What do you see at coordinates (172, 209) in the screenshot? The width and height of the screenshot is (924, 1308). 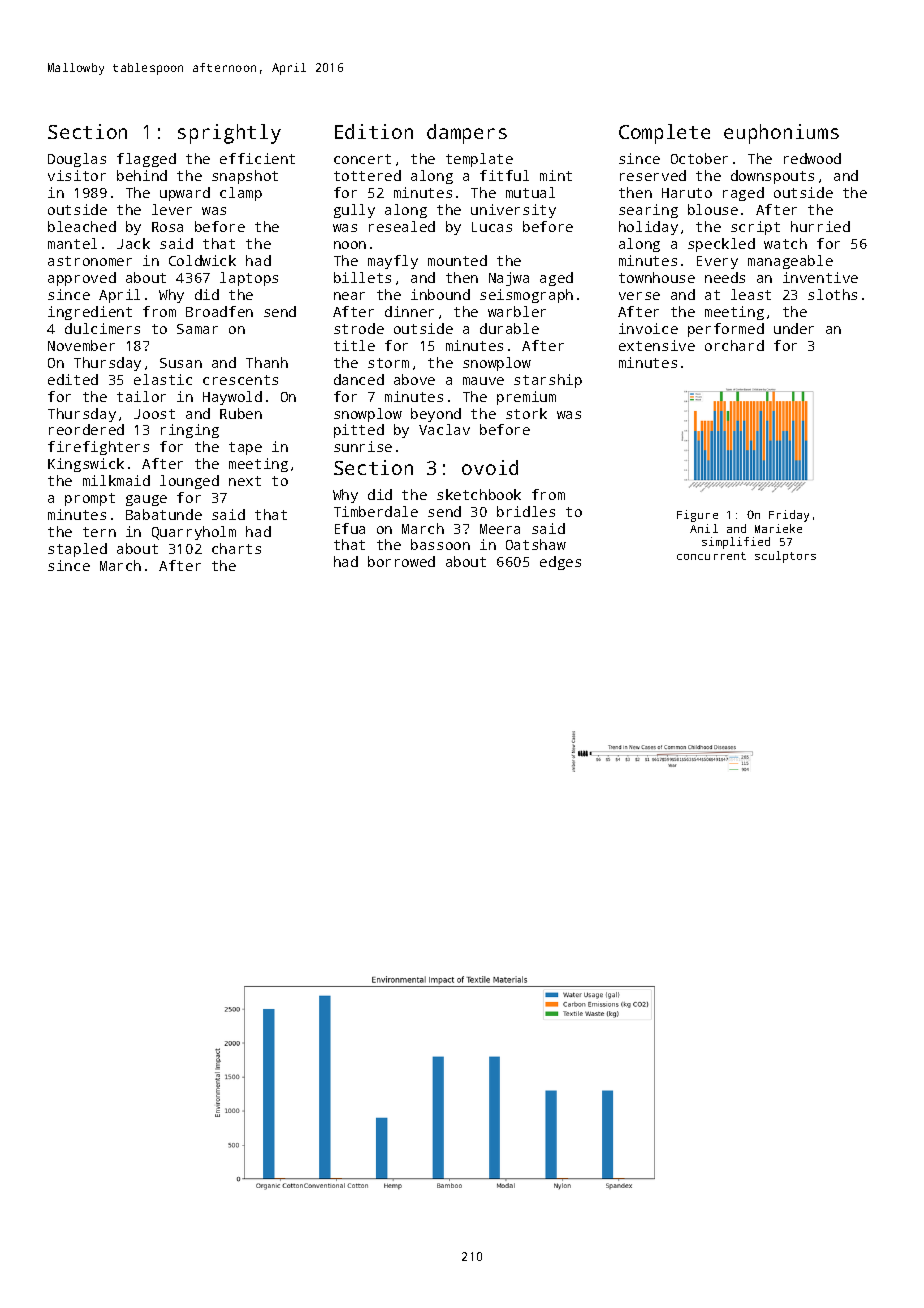 I see `lever` at bounding box center [172, 209].
